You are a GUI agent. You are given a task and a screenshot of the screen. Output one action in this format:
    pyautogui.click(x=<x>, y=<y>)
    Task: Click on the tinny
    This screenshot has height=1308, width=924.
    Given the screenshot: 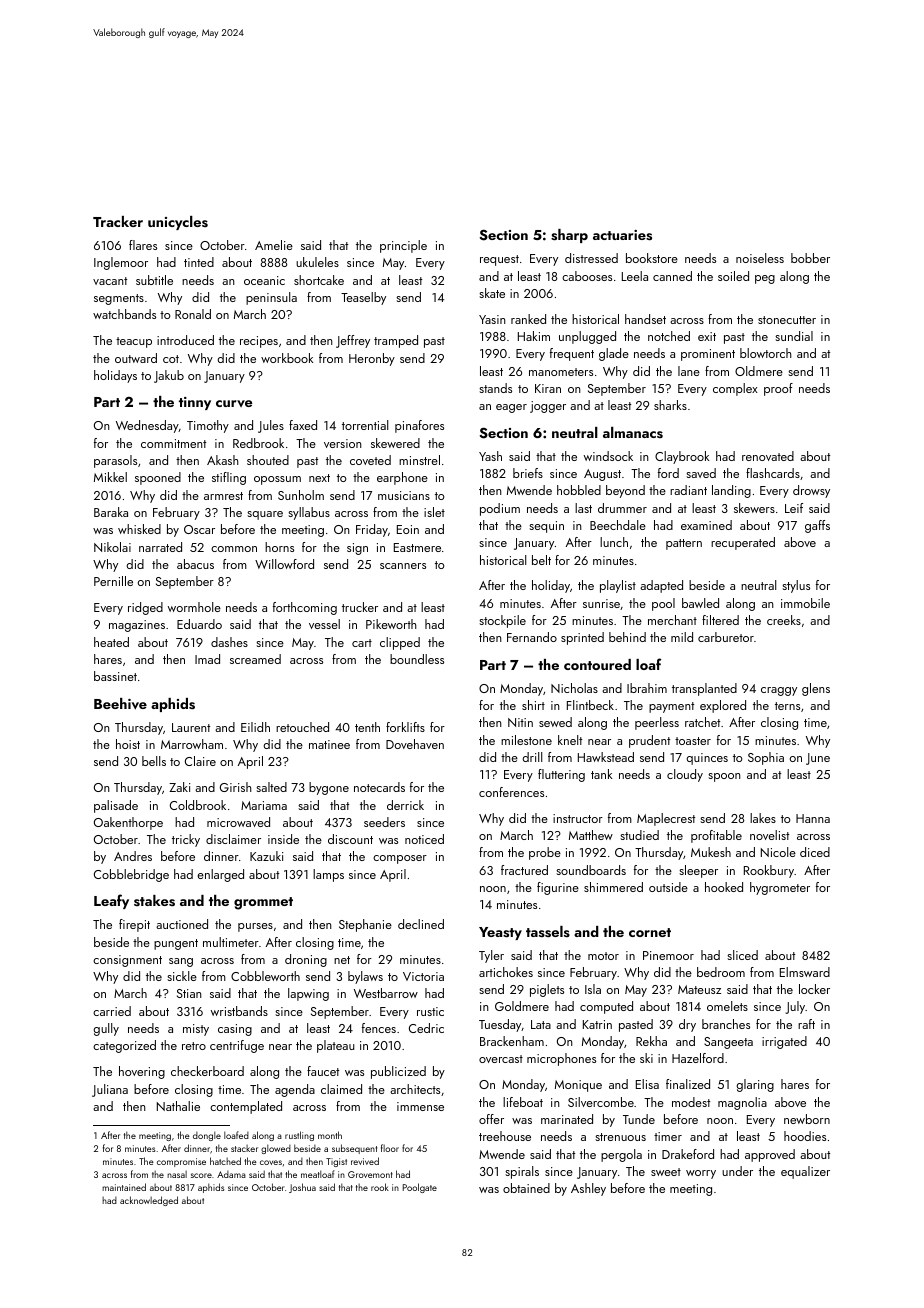 What is the action you would take?
    pyautogui.click(x=195, y=403)
